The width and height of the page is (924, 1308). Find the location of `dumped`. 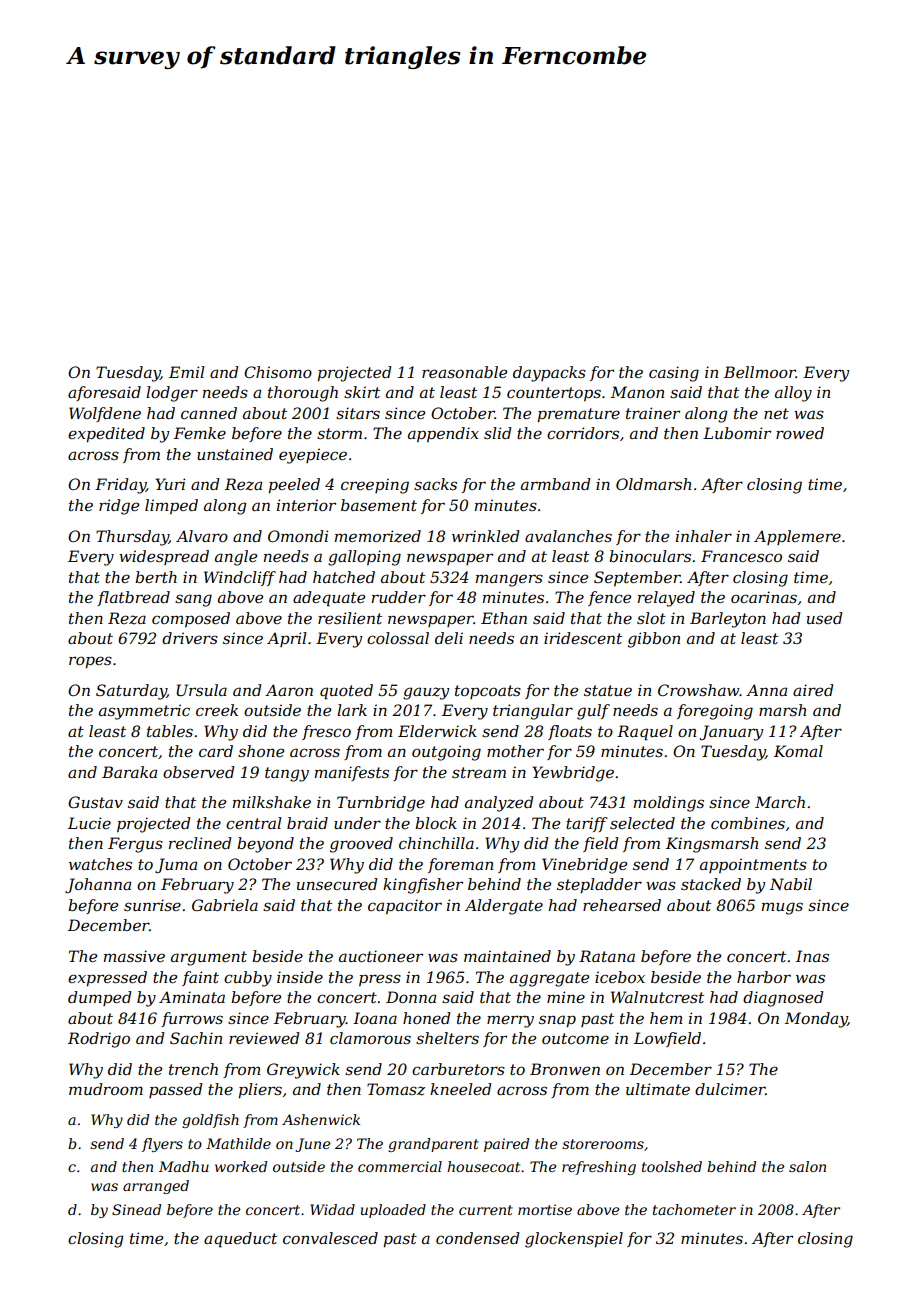

dumped is located at coordinates (99, 998).
